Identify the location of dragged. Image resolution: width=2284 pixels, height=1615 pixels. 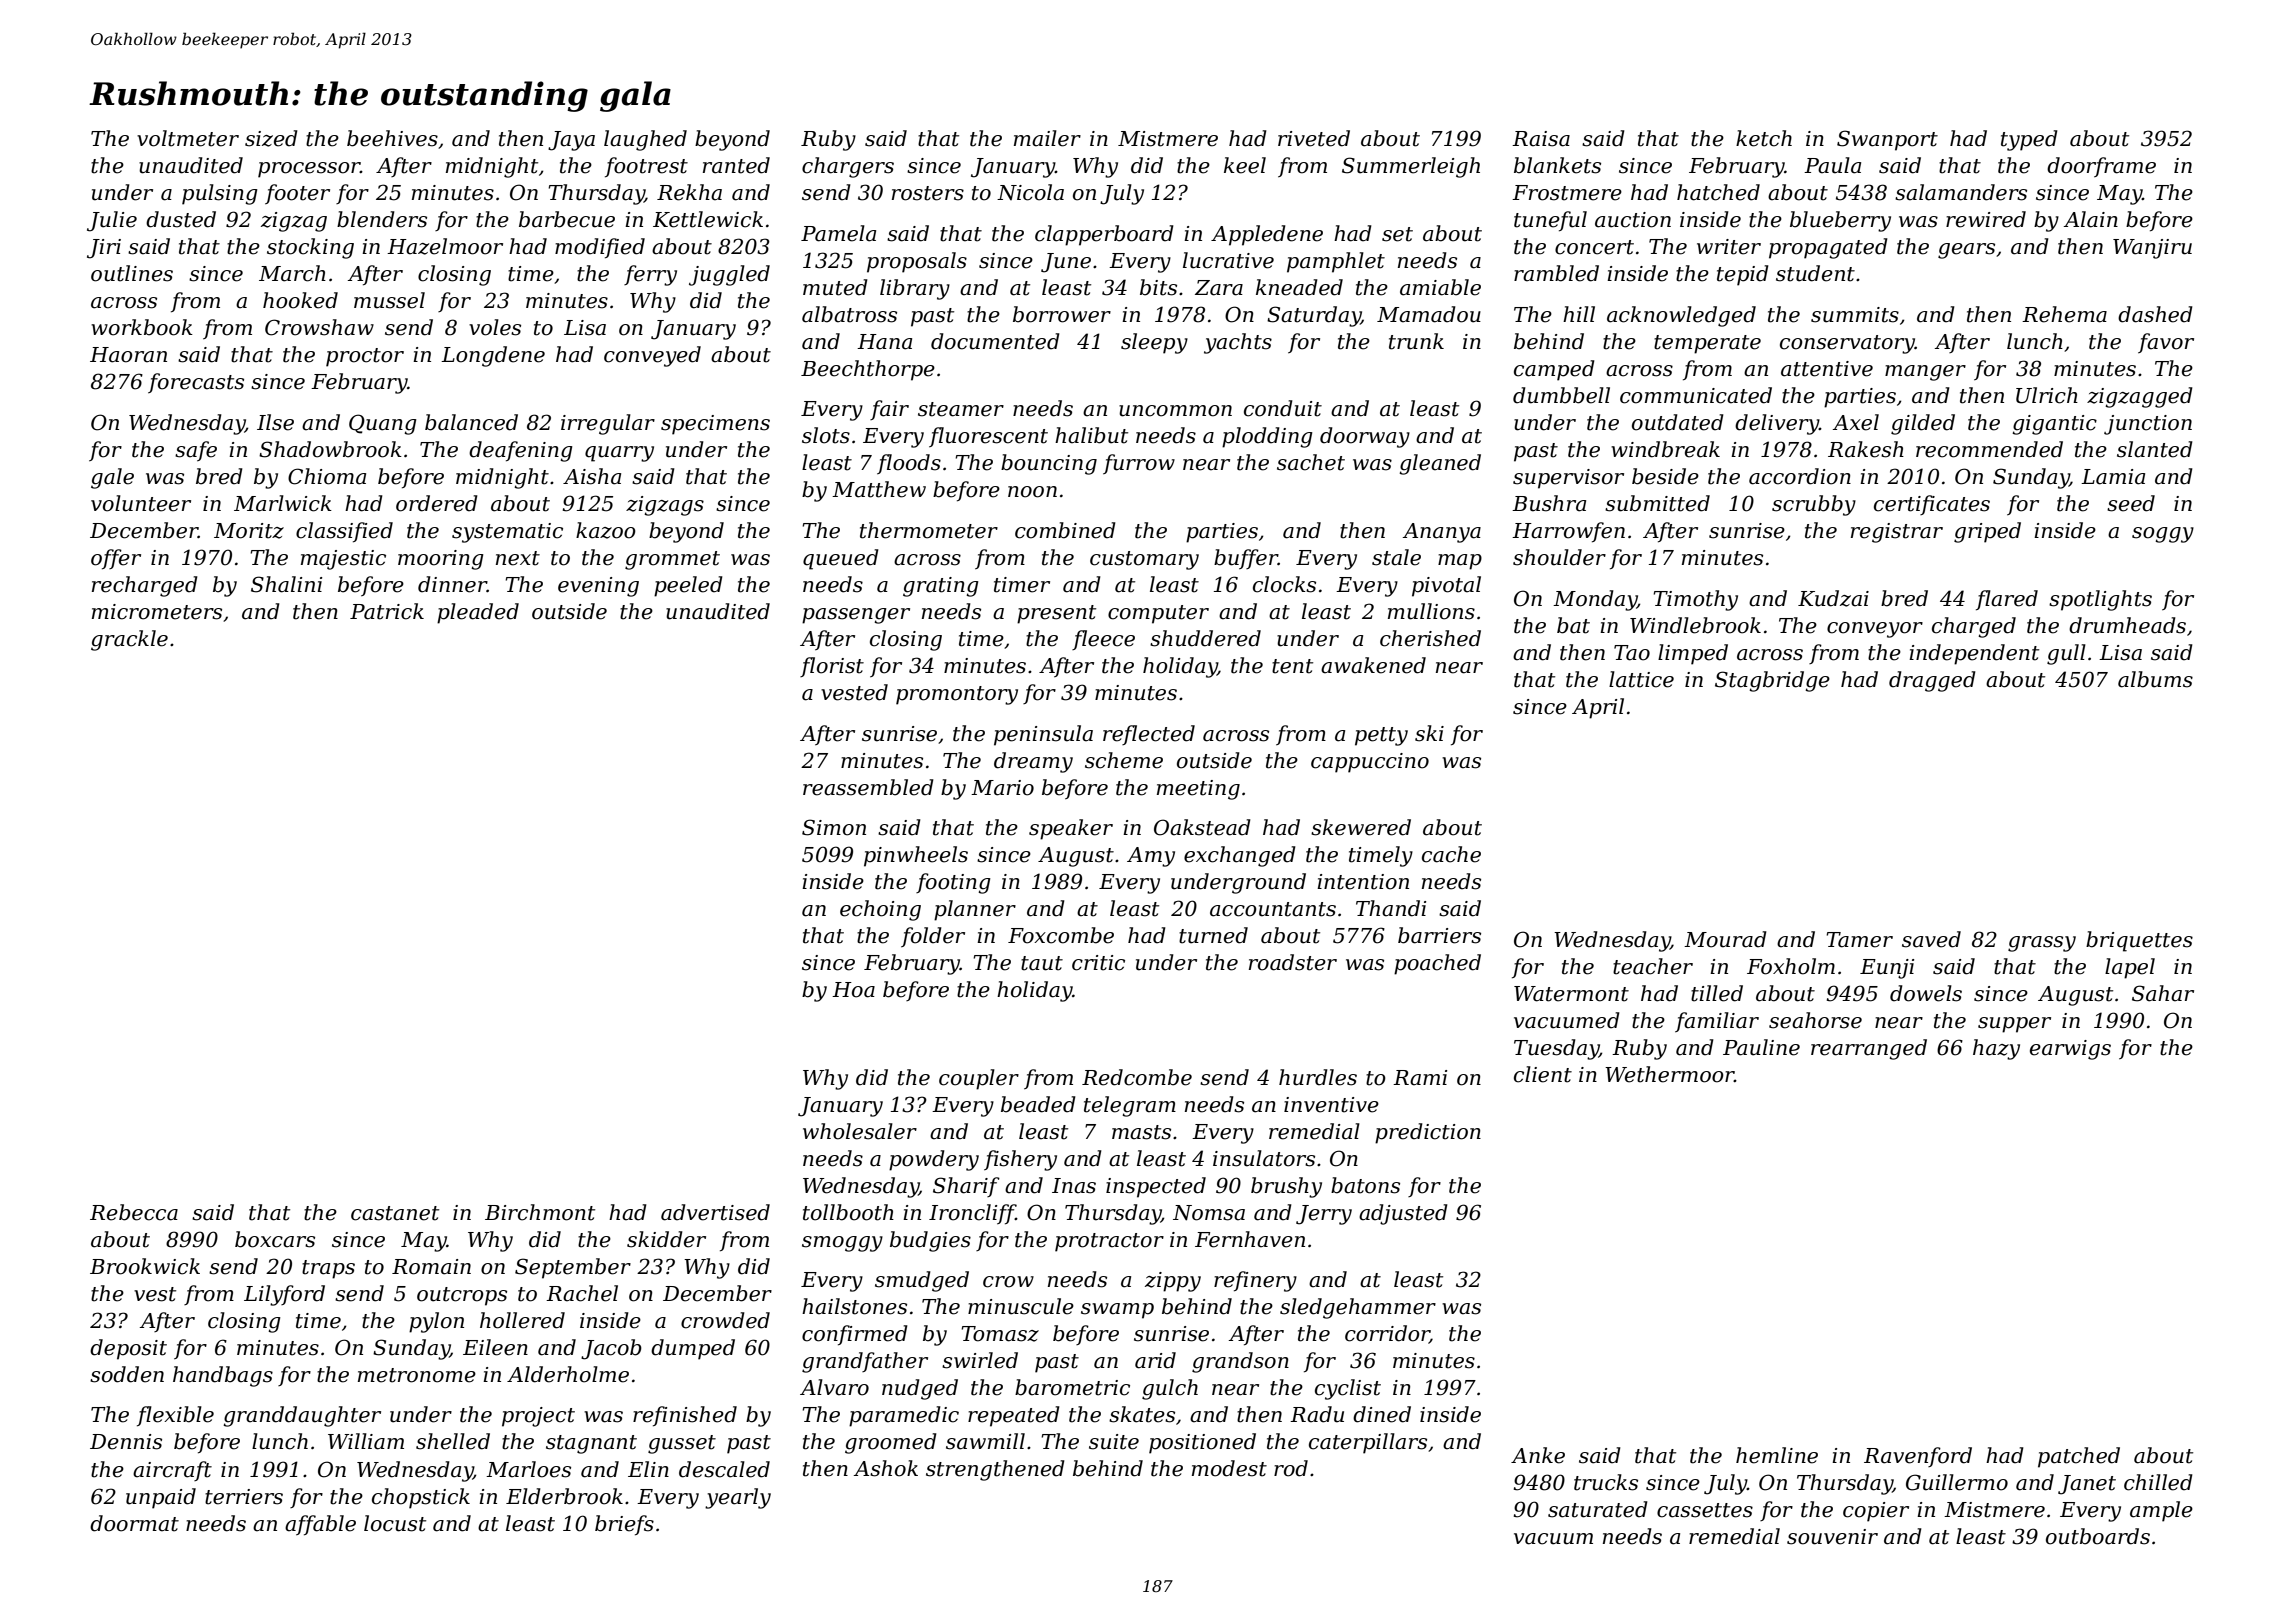
(1932, 681).
